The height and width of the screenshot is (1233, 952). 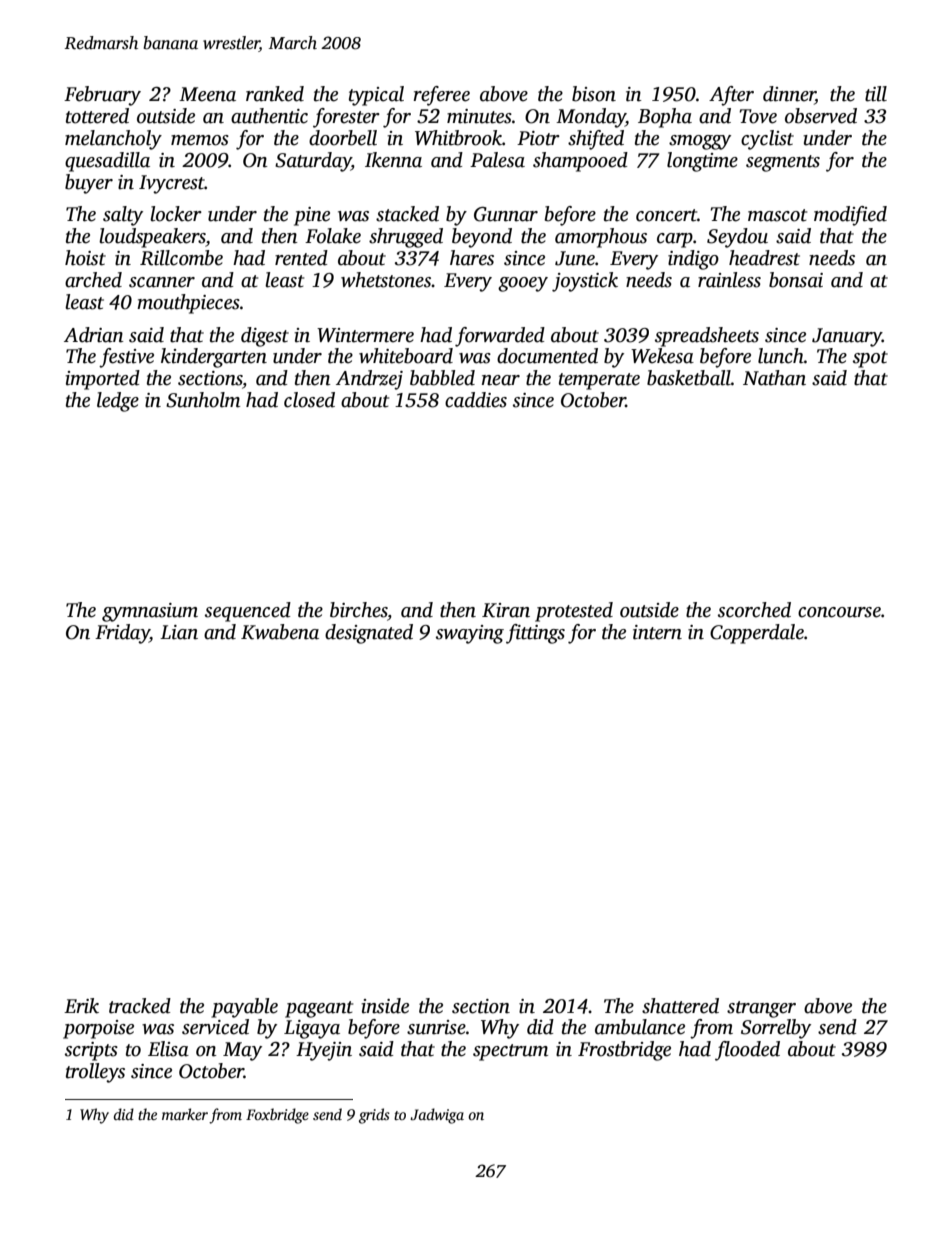 I want to click on Jadwiga, so click(x=437, y=1116).
